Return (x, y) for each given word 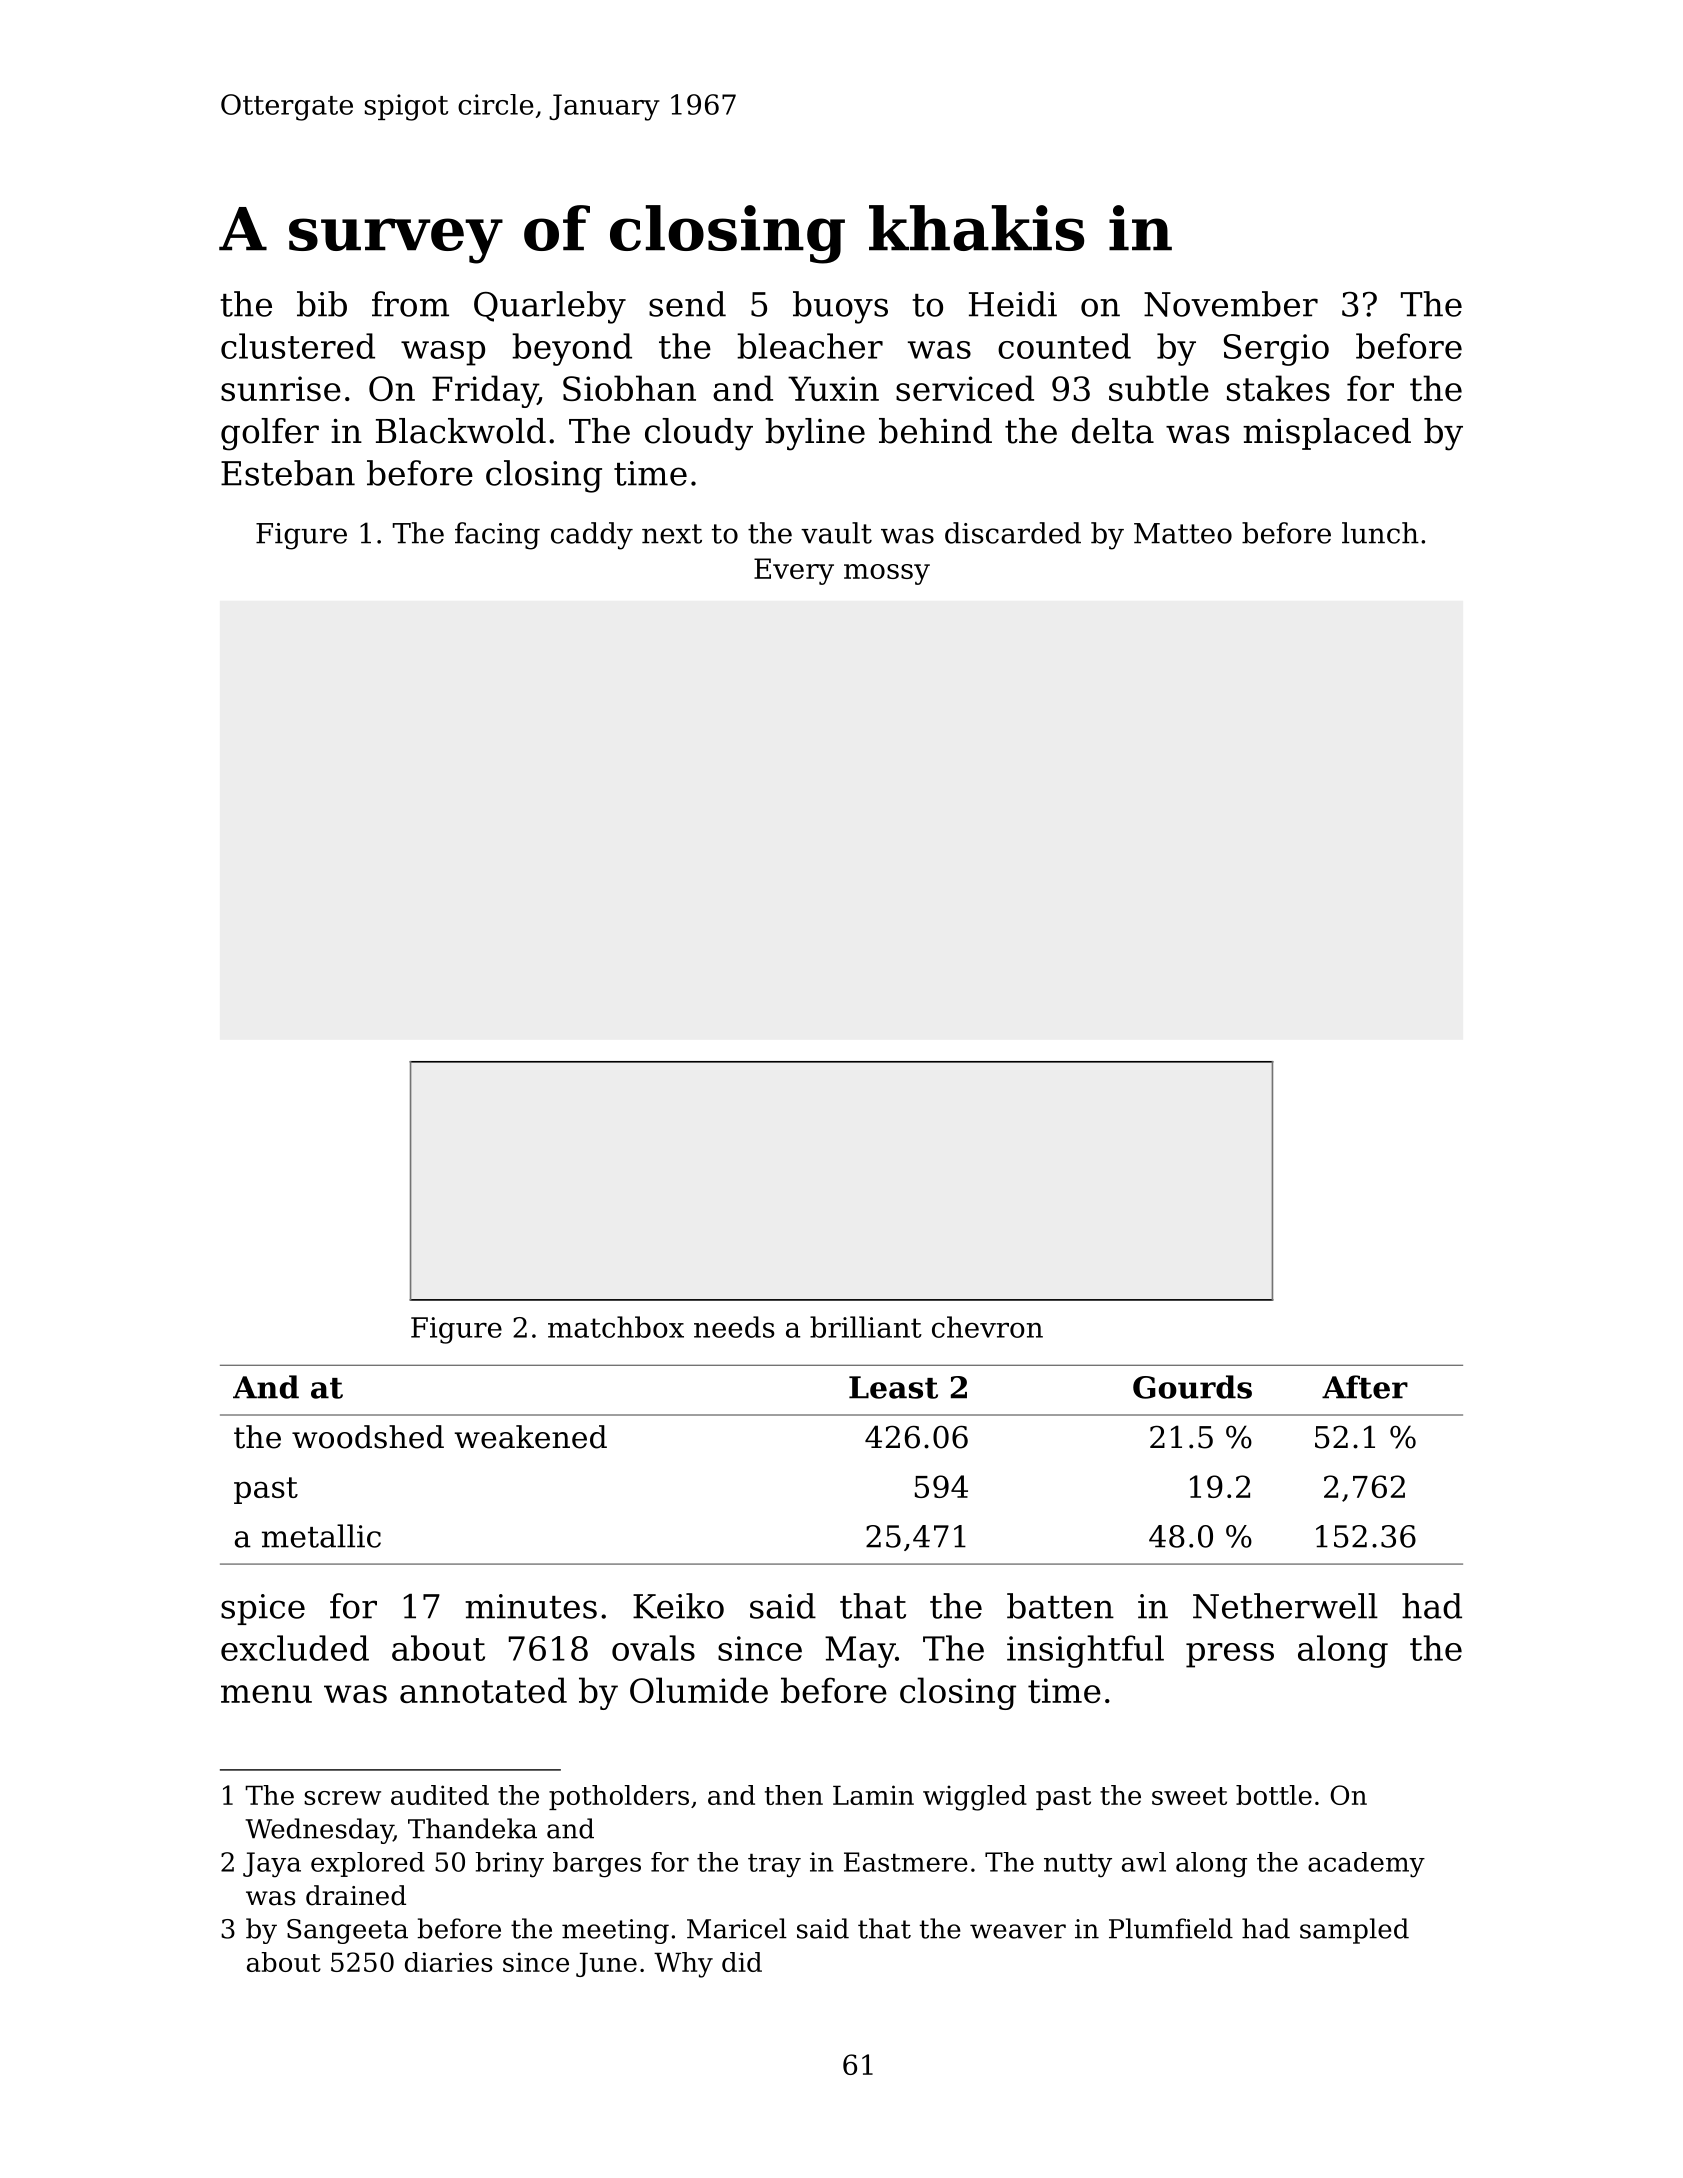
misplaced (1327, 434)
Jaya (272, 1865)
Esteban (288, 473)
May (860, 1652)
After (1365, 1387)
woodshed (368, 1437)
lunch (1380, 533)
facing (497, 536)
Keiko (678, 1606)
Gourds (1192, 1387)
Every (794, 571)
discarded (1013, 533)
